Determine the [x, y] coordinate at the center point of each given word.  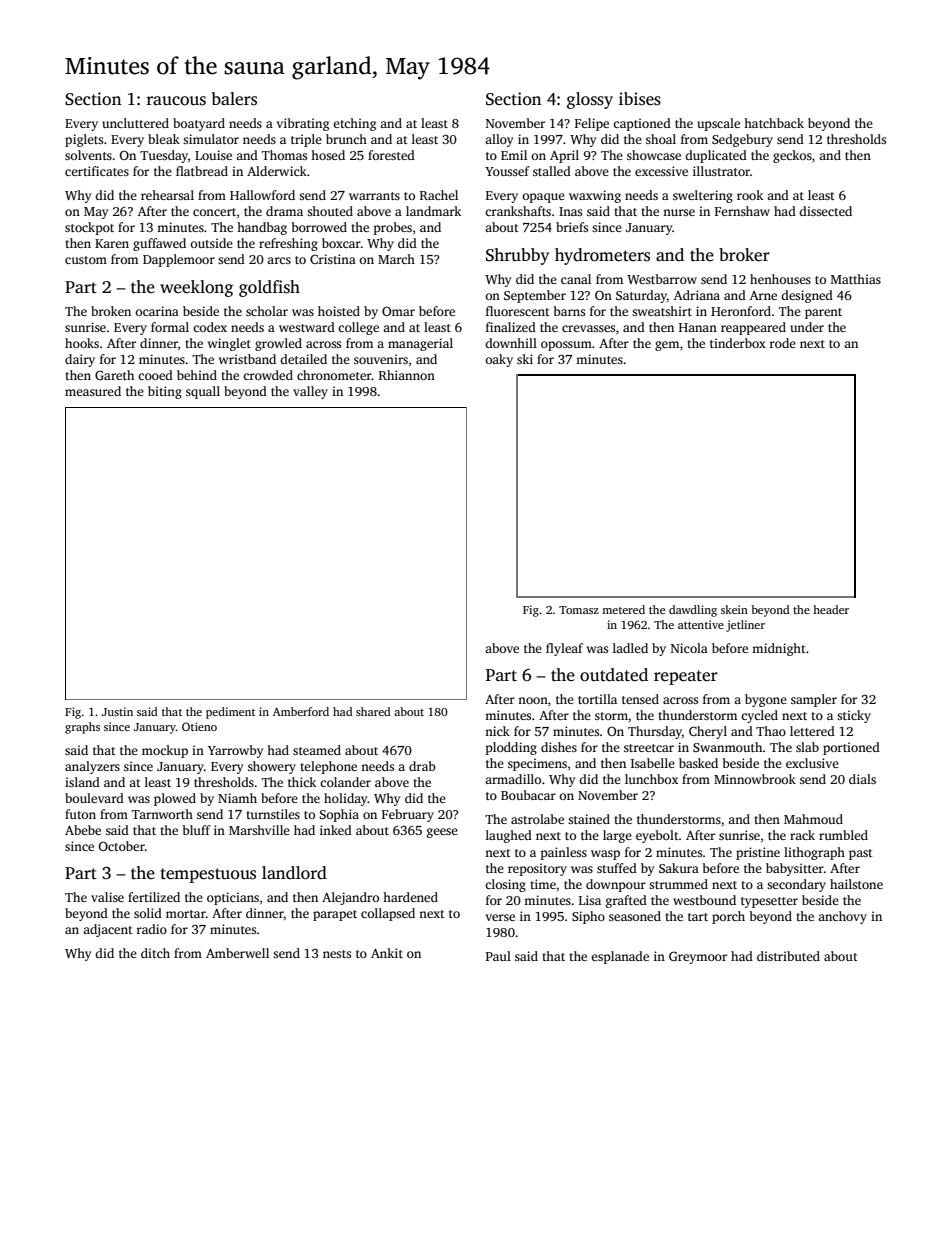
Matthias [856, 279]
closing [505, 885]
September [535, 296]
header [831, 609]
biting [165, 392]
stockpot [89, 228]
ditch [155, 953]
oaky [499, 360]
